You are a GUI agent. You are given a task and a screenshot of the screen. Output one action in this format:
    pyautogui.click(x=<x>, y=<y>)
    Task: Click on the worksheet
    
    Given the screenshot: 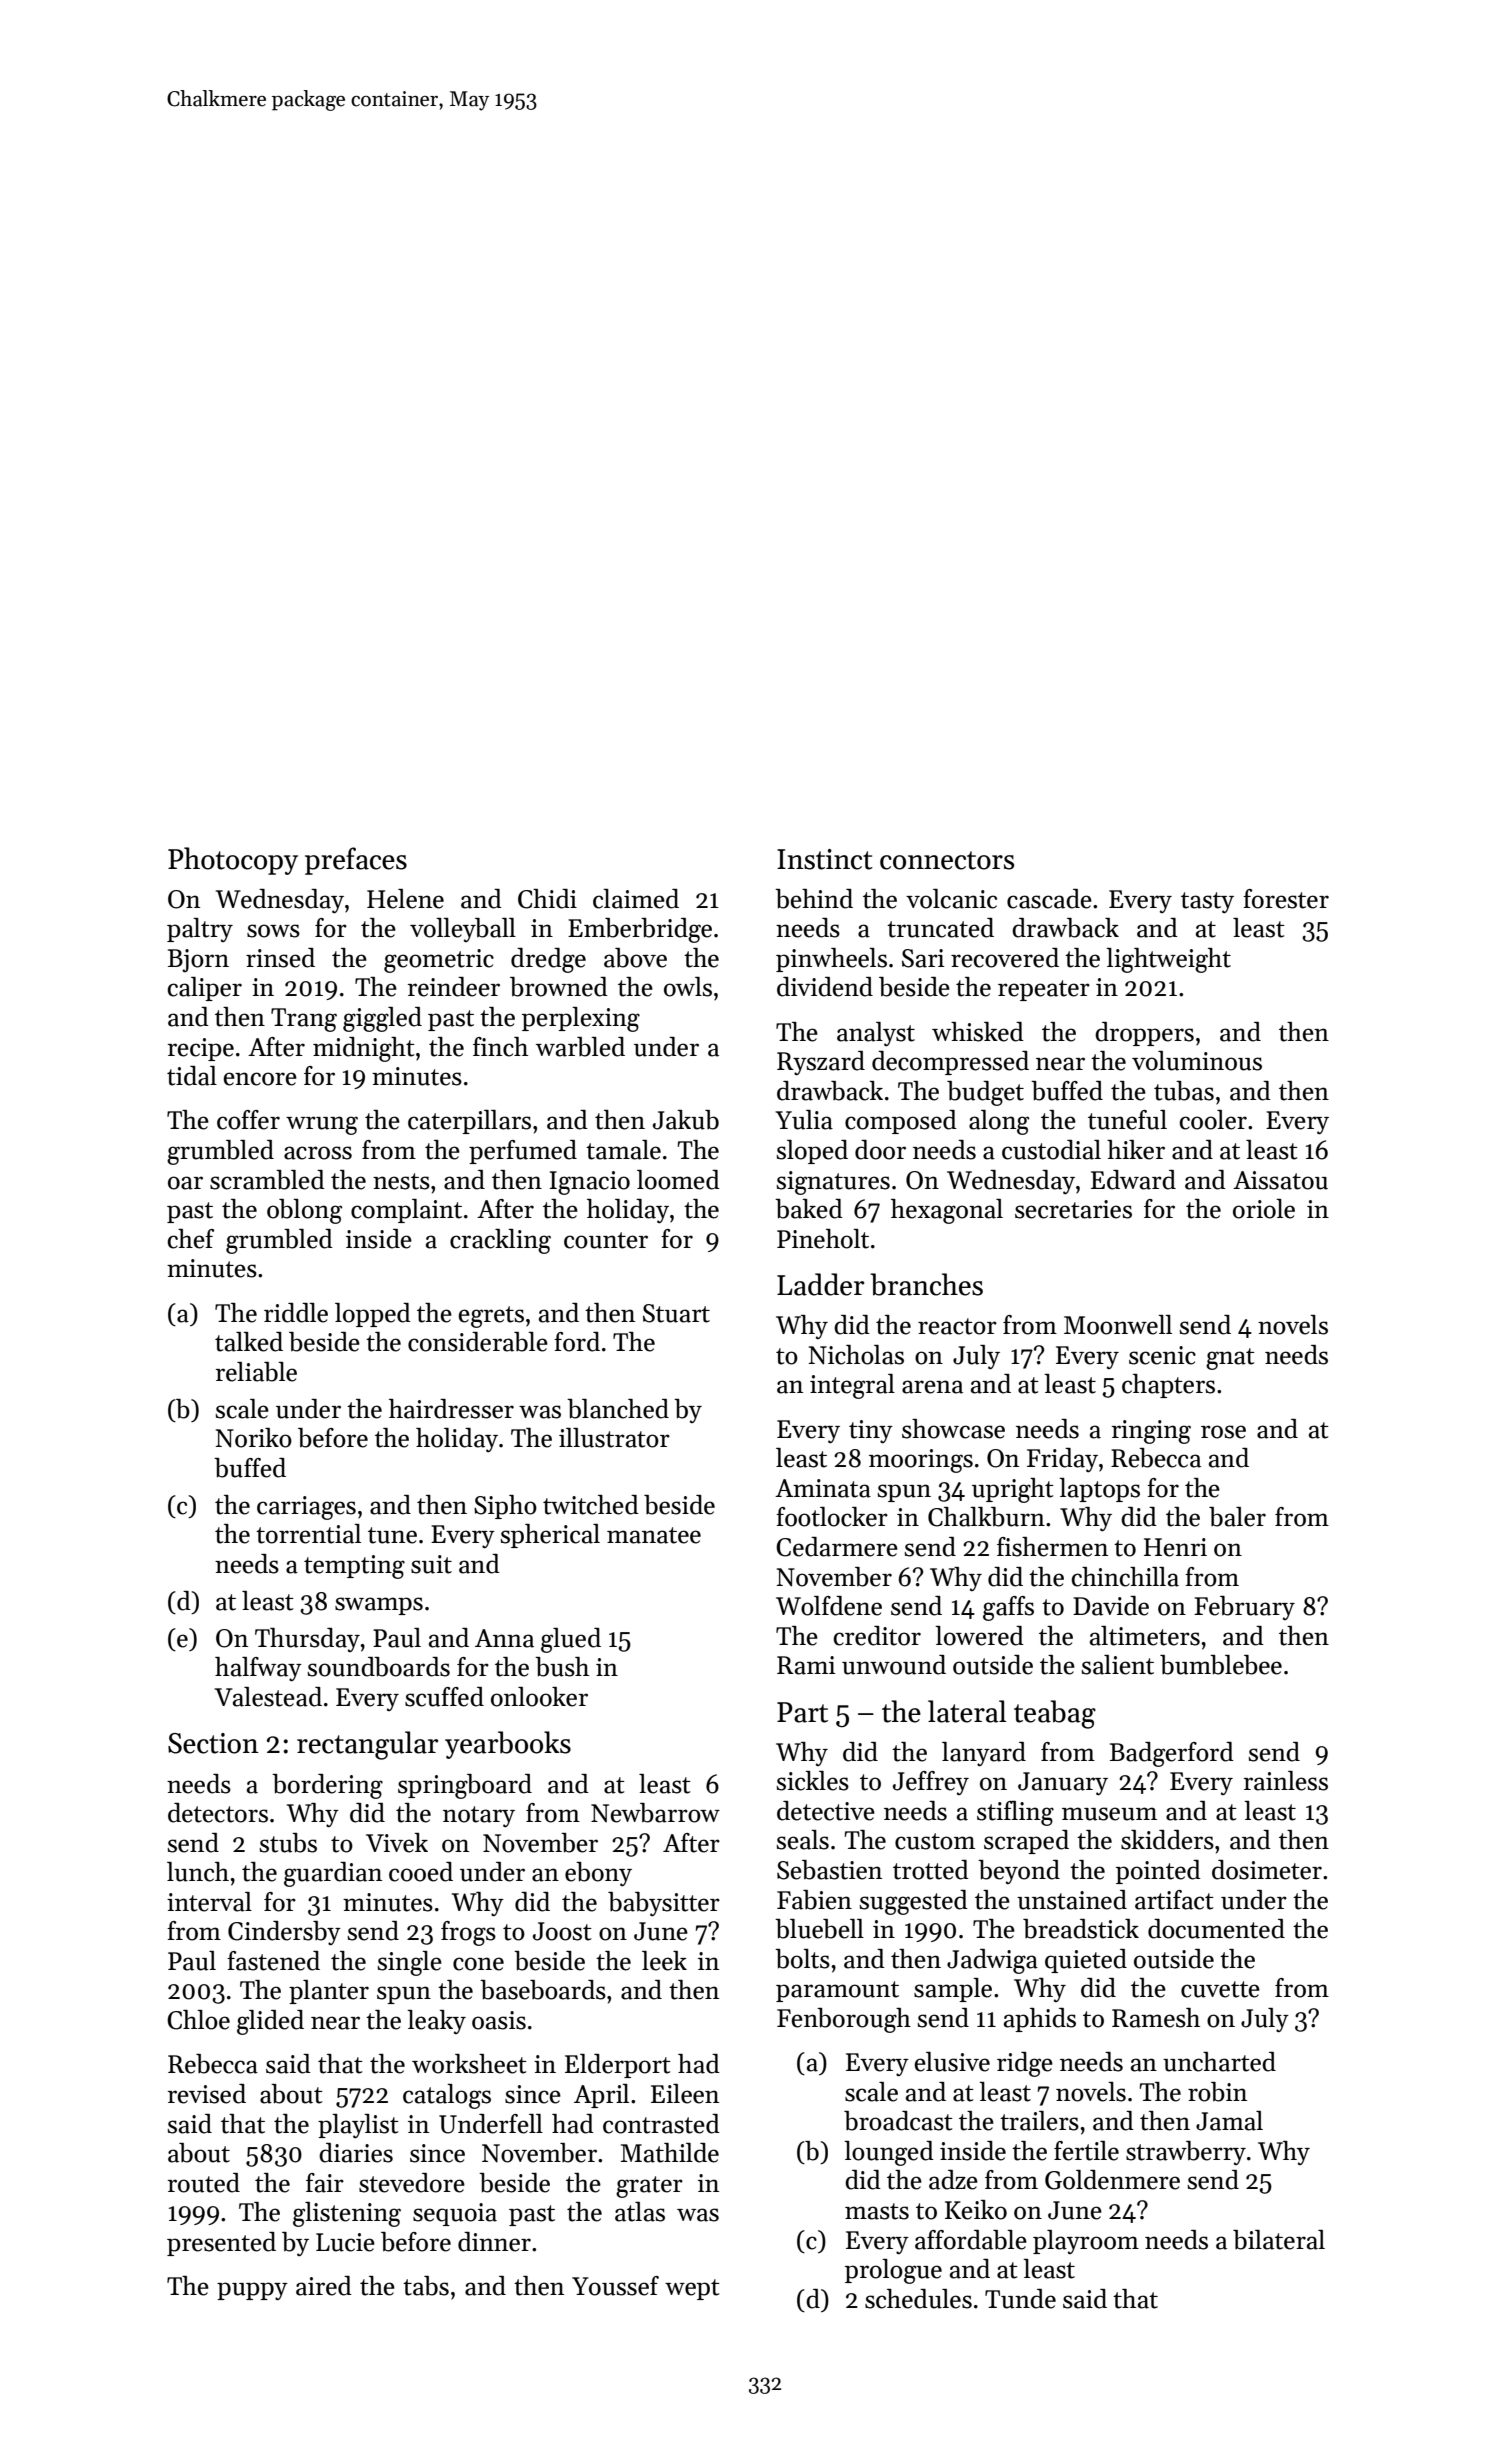 What is the action you would take?
    pyautogui.click(x=469, y=2064)
